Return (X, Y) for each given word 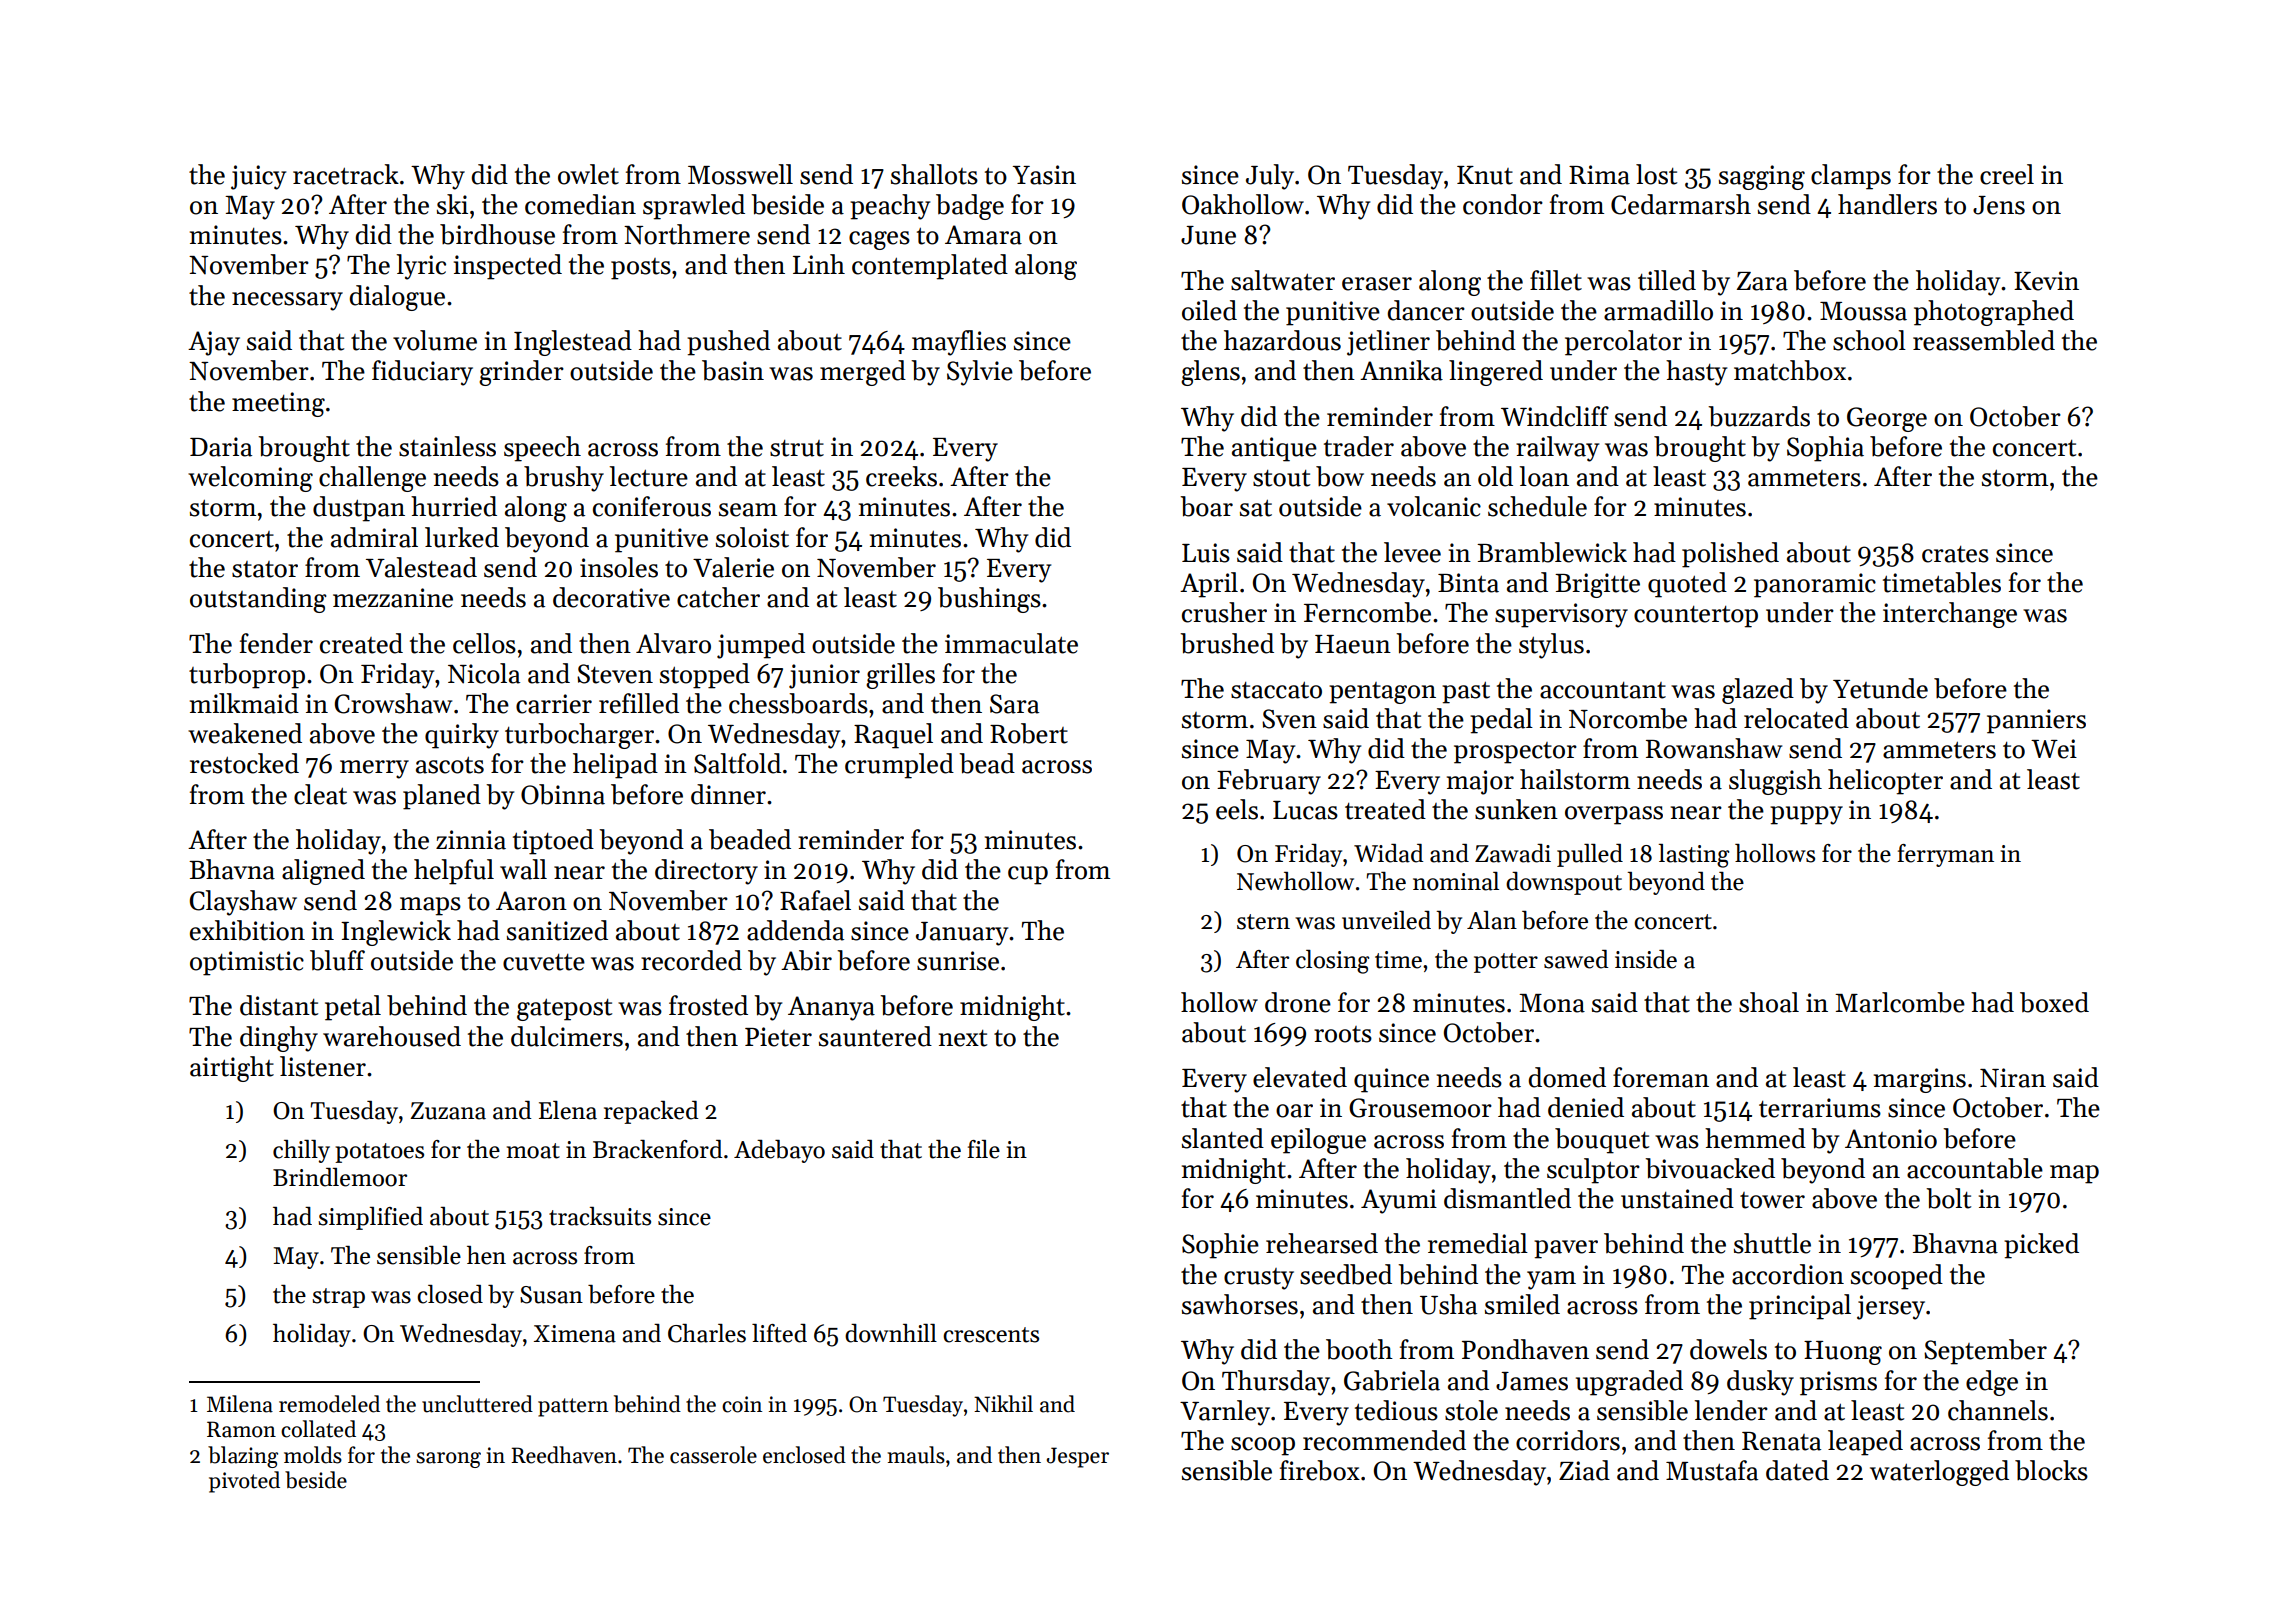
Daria (221, 447)
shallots (934, 174)
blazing (243, 1457)
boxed (2054, 1002)
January (962, 934)
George (1887, 419)
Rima (1599, 175)
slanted (1223, 1138)
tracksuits (600, 1216)
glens (1210, 373)
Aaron (531, 901)
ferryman (1946, 855)
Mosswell (740, 174)
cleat (320, 794)
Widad (1388, 853)
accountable (1975, 1168)
